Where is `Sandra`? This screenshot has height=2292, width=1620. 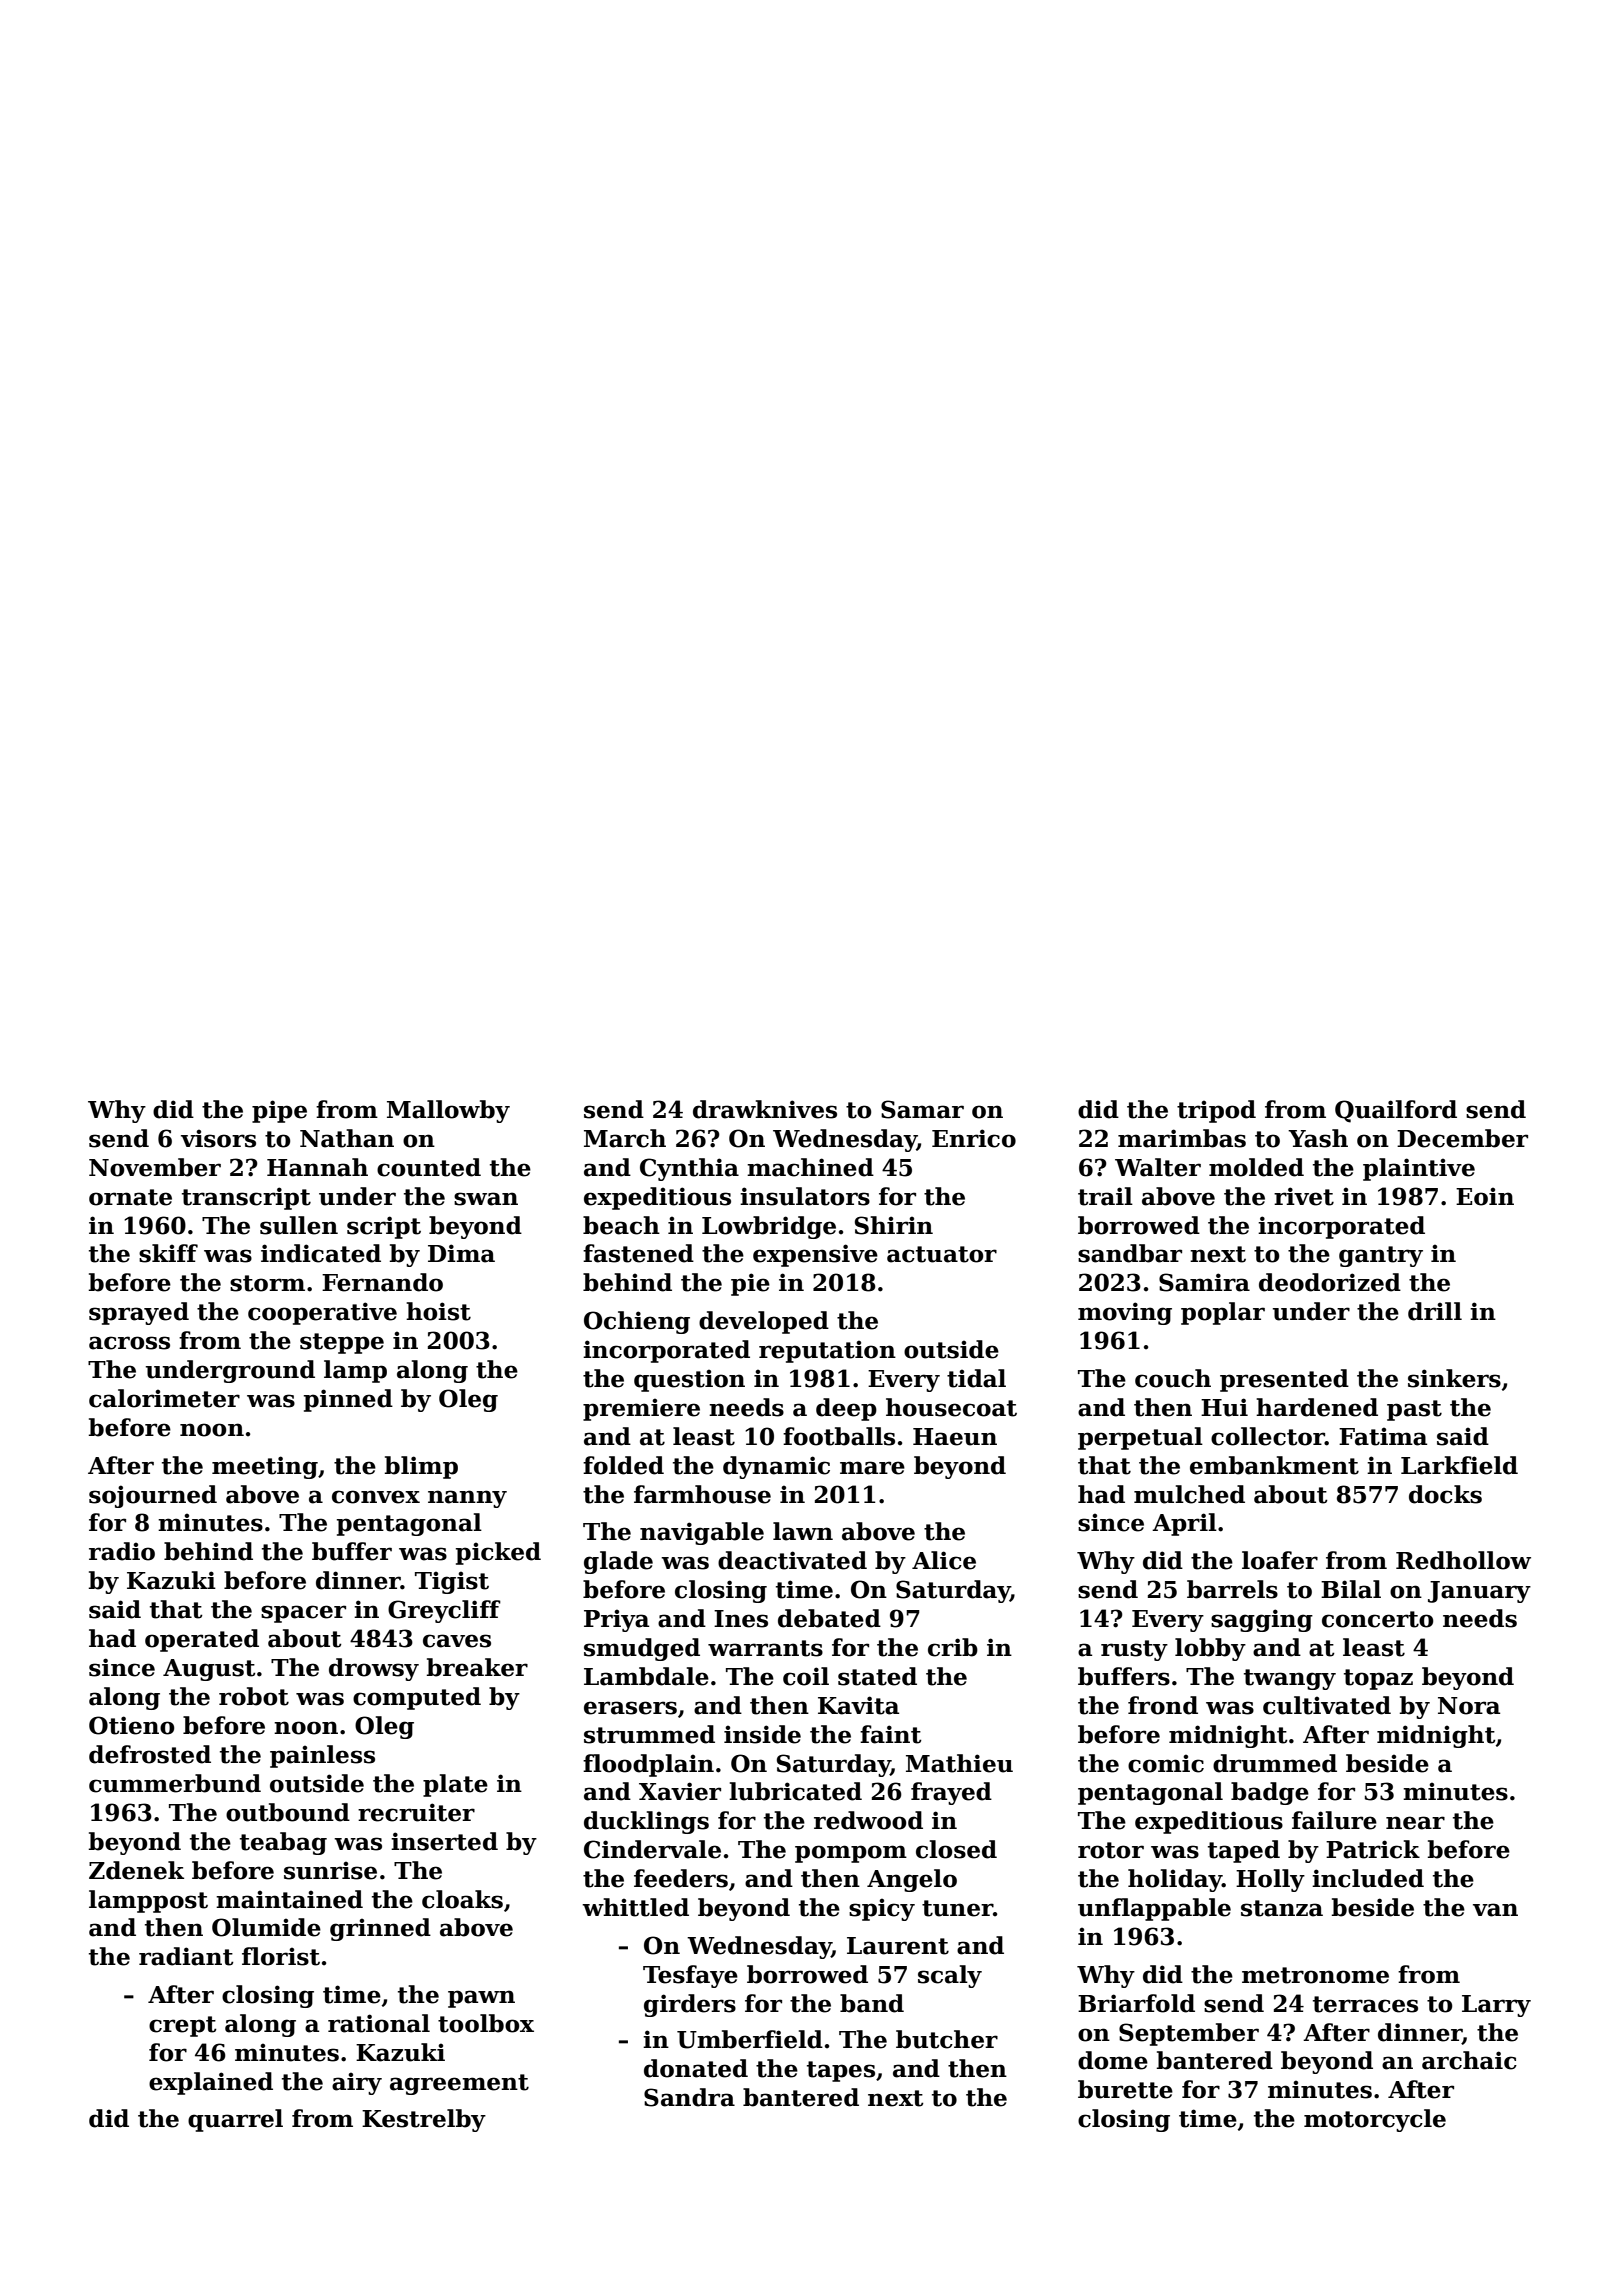 Sandra is located at coordinates (689, 2097).
